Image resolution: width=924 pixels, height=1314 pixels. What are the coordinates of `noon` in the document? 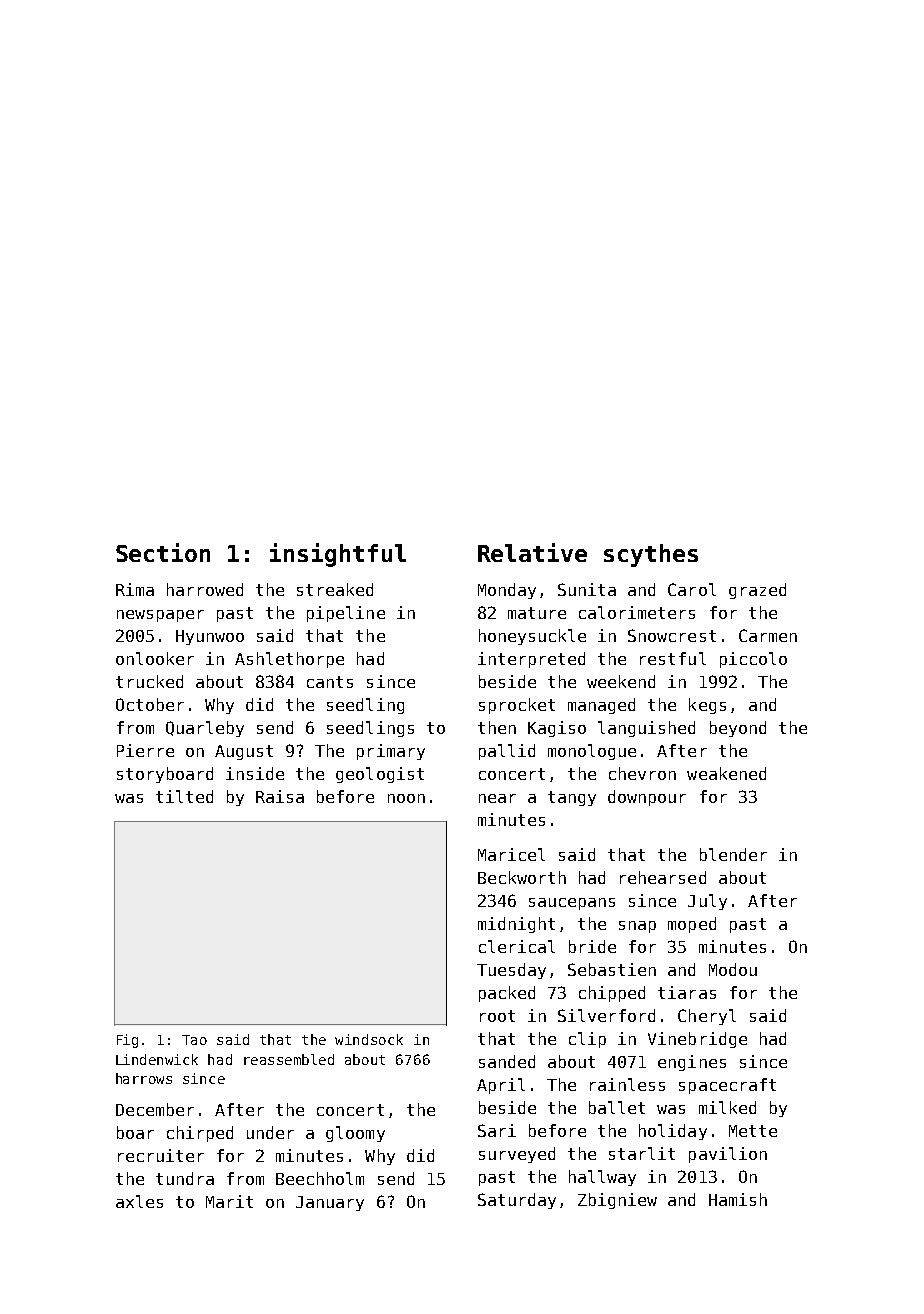 It's located at (406, 798).
